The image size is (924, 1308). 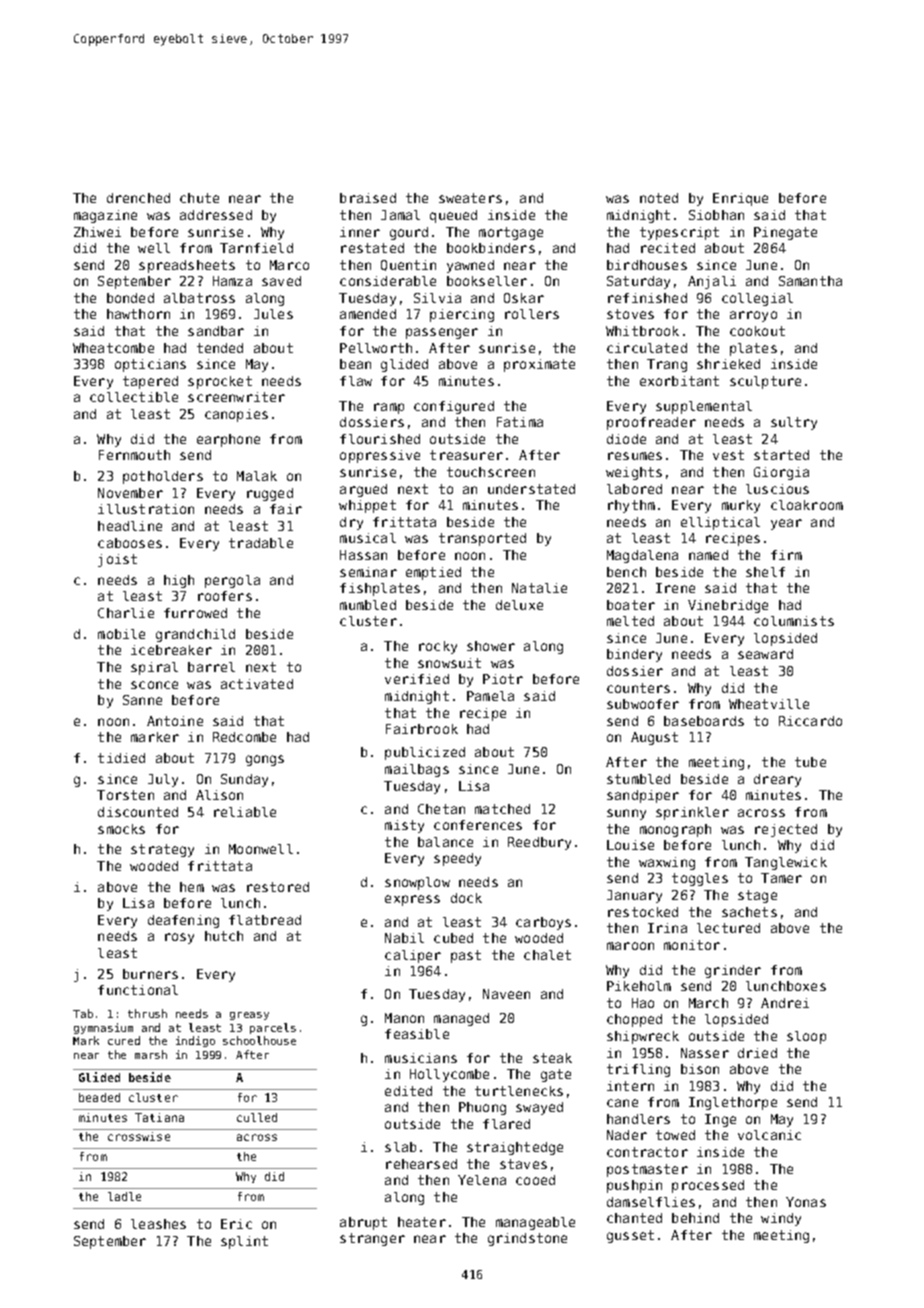 What do you see at coordinates (380, 456) in the image?
I see `oppressive` at bounding box center [380, 456].
